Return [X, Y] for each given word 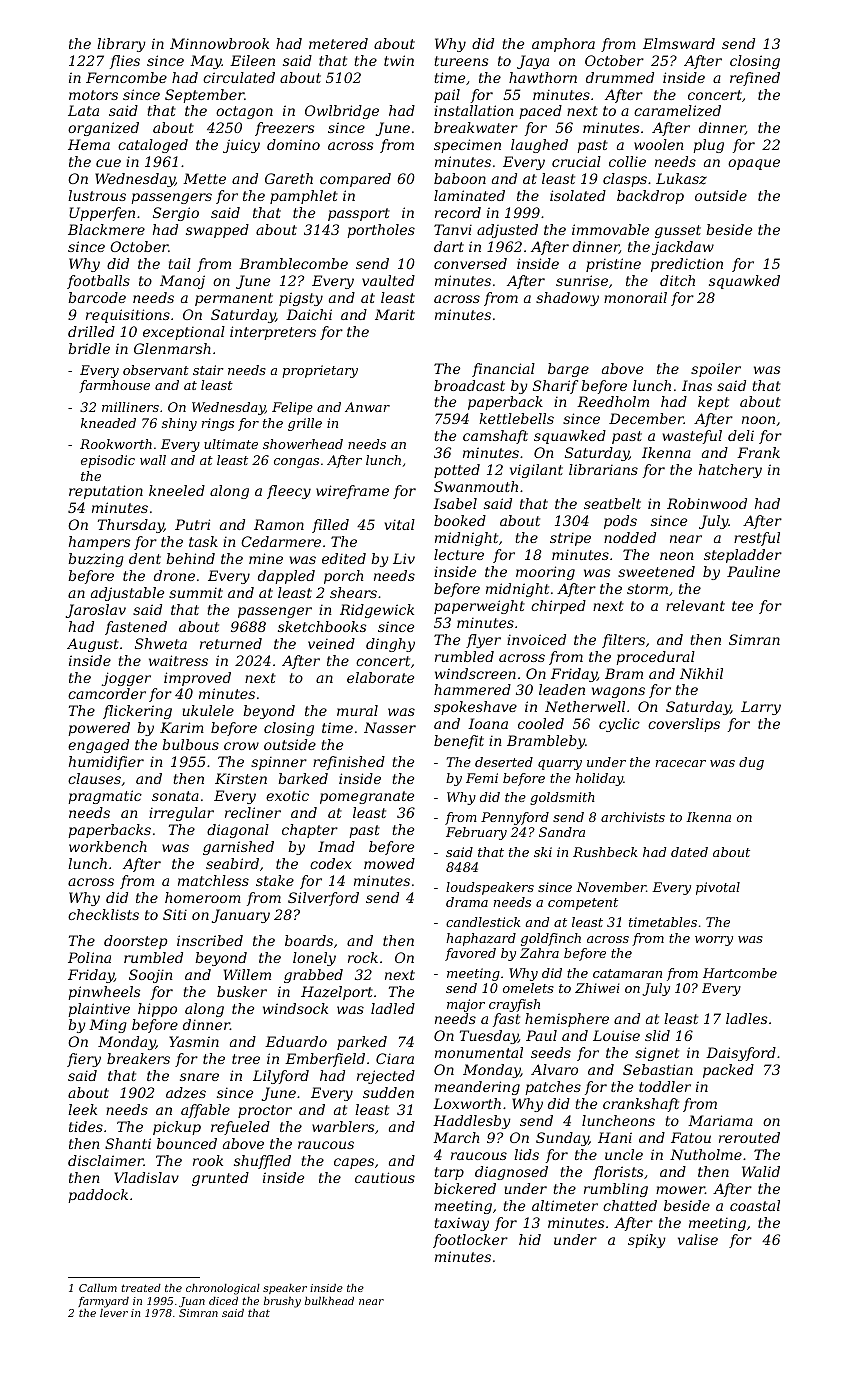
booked [460, 520]
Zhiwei [597, 988]
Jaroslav [96, 611]
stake [275, 880]
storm [647, 589]
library [121, 45]
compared [355, 180]
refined [755, 79]
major [466, 1005]
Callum [98, 1288]
